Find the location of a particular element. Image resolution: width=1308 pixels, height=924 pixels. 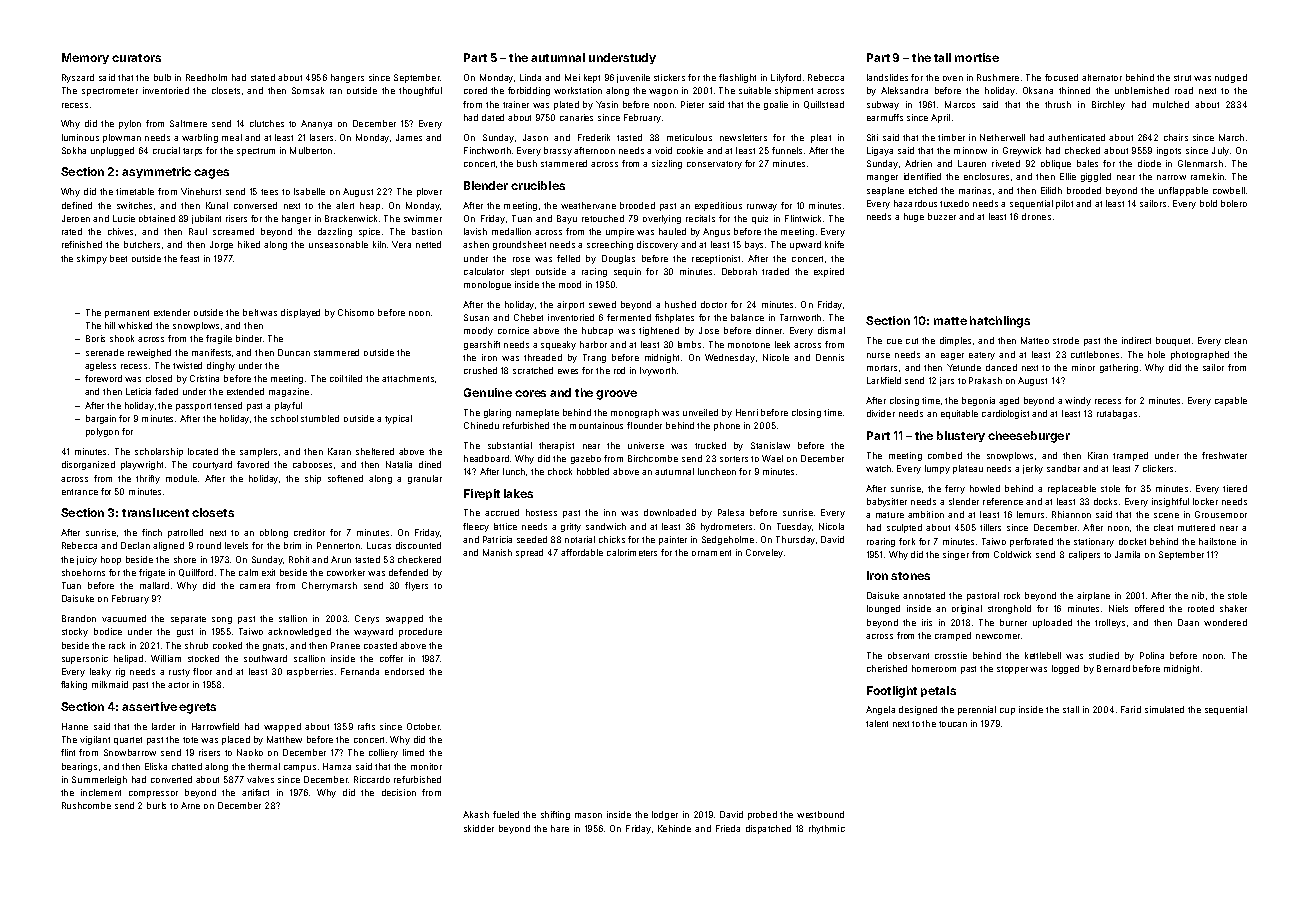

kiln is located at coordinates (379, 244).
